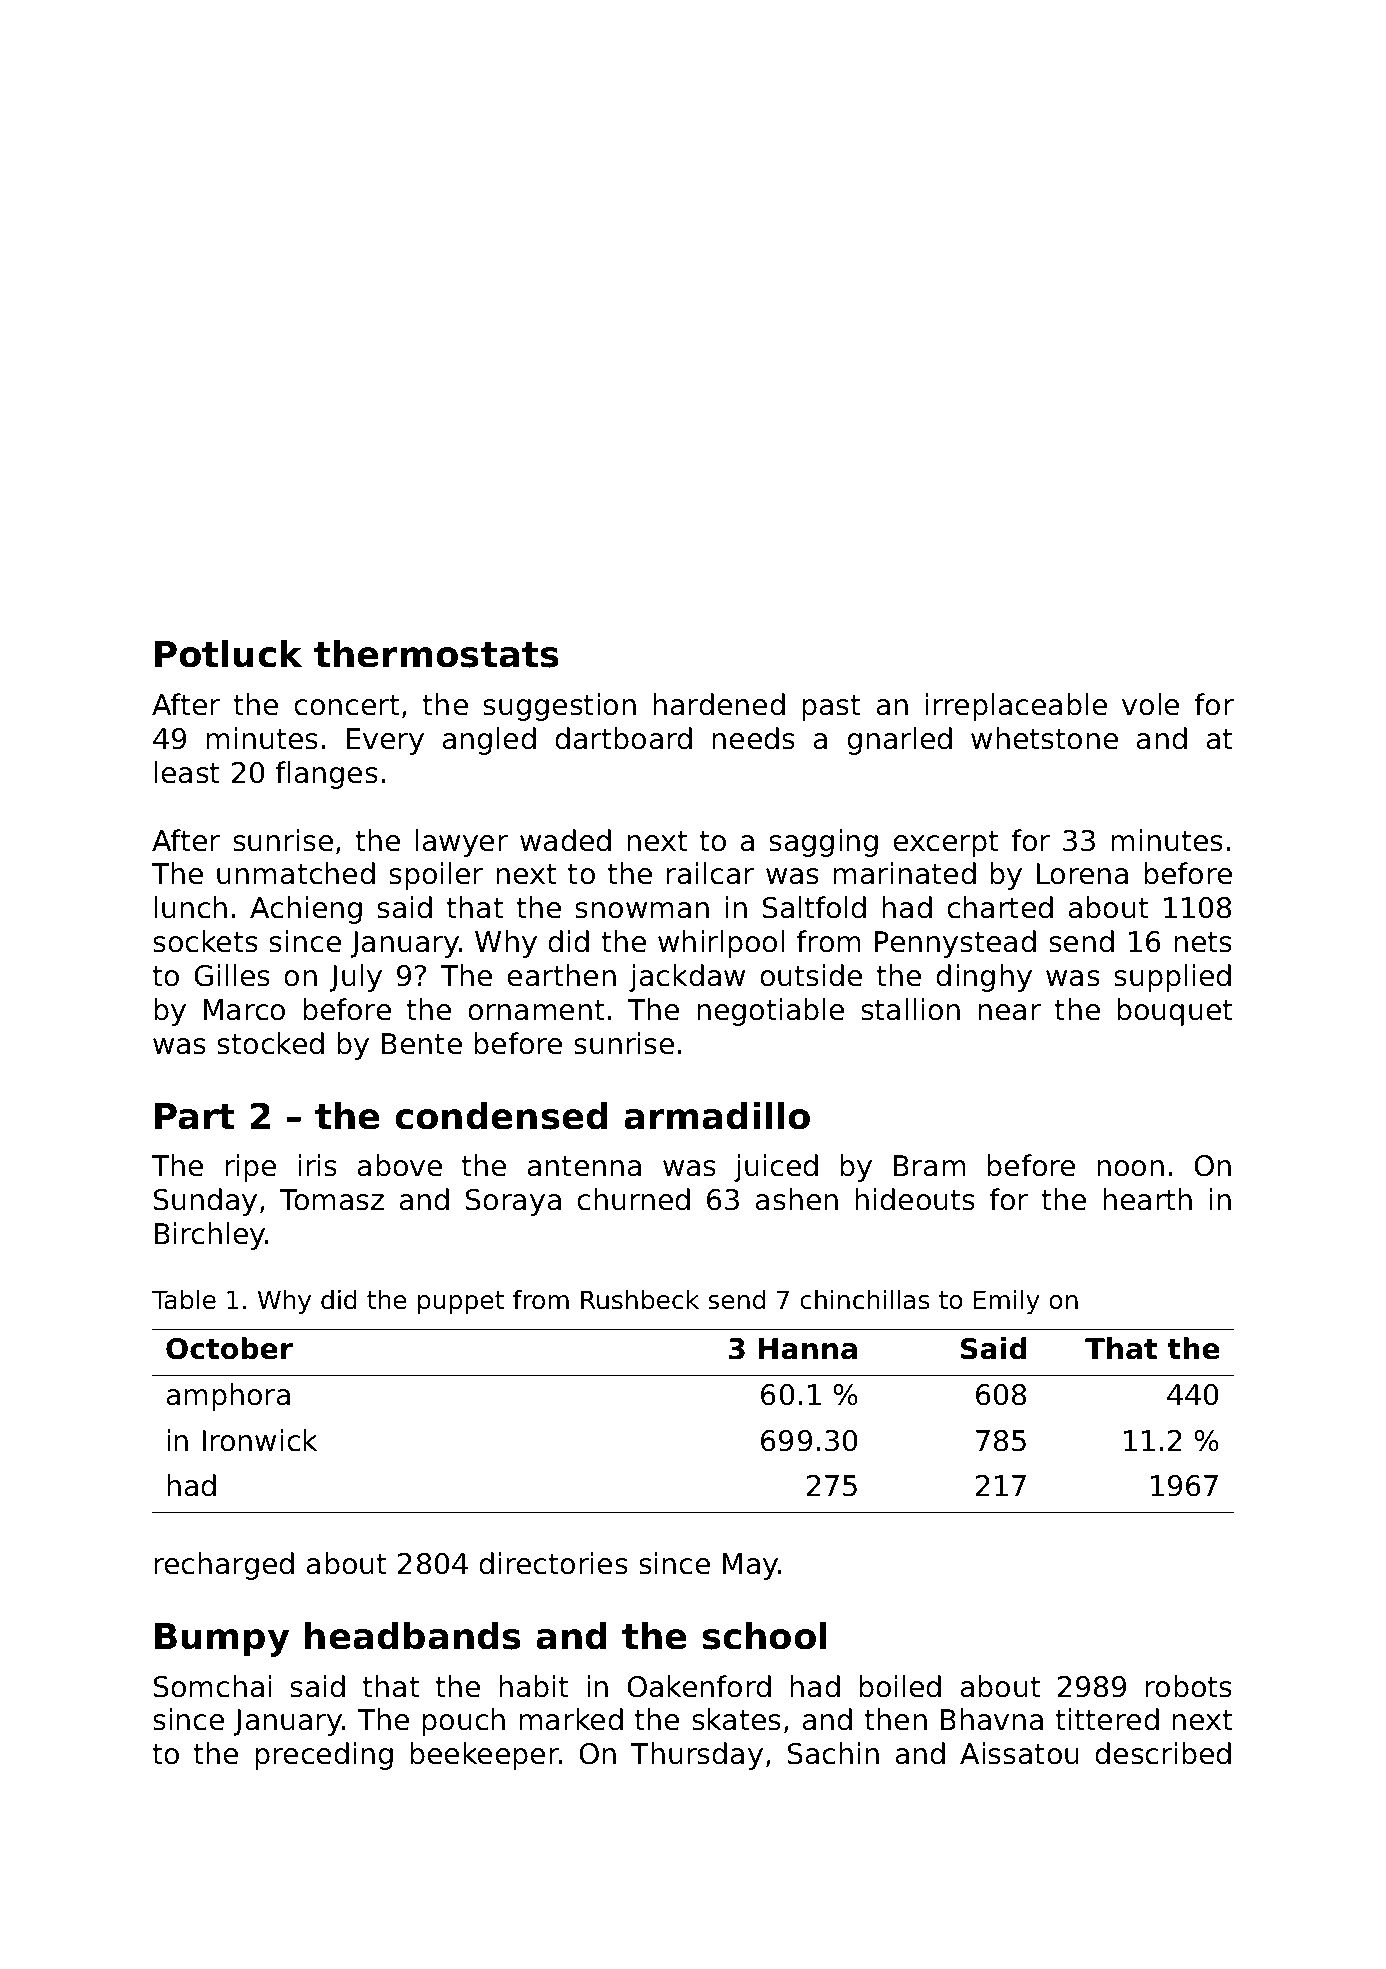  I want to click on May, so click(751, 1566).
